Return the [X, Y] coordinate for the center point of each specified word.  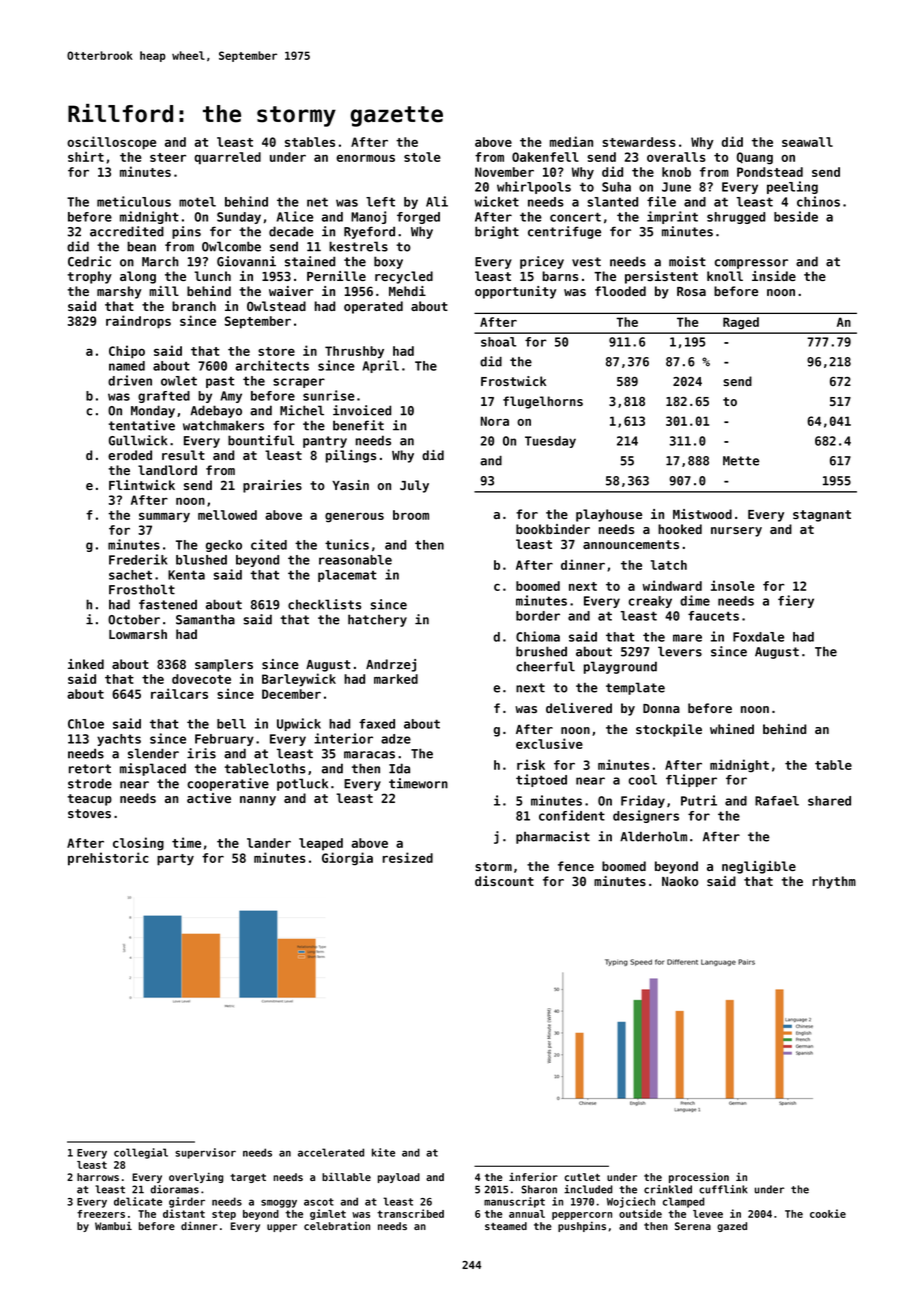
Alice [294, 216]
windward [672, 585]
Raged [741, 323]
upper [282, 1228]
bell [231, 724]
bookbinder [553, 529]
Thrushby [354, 352]
